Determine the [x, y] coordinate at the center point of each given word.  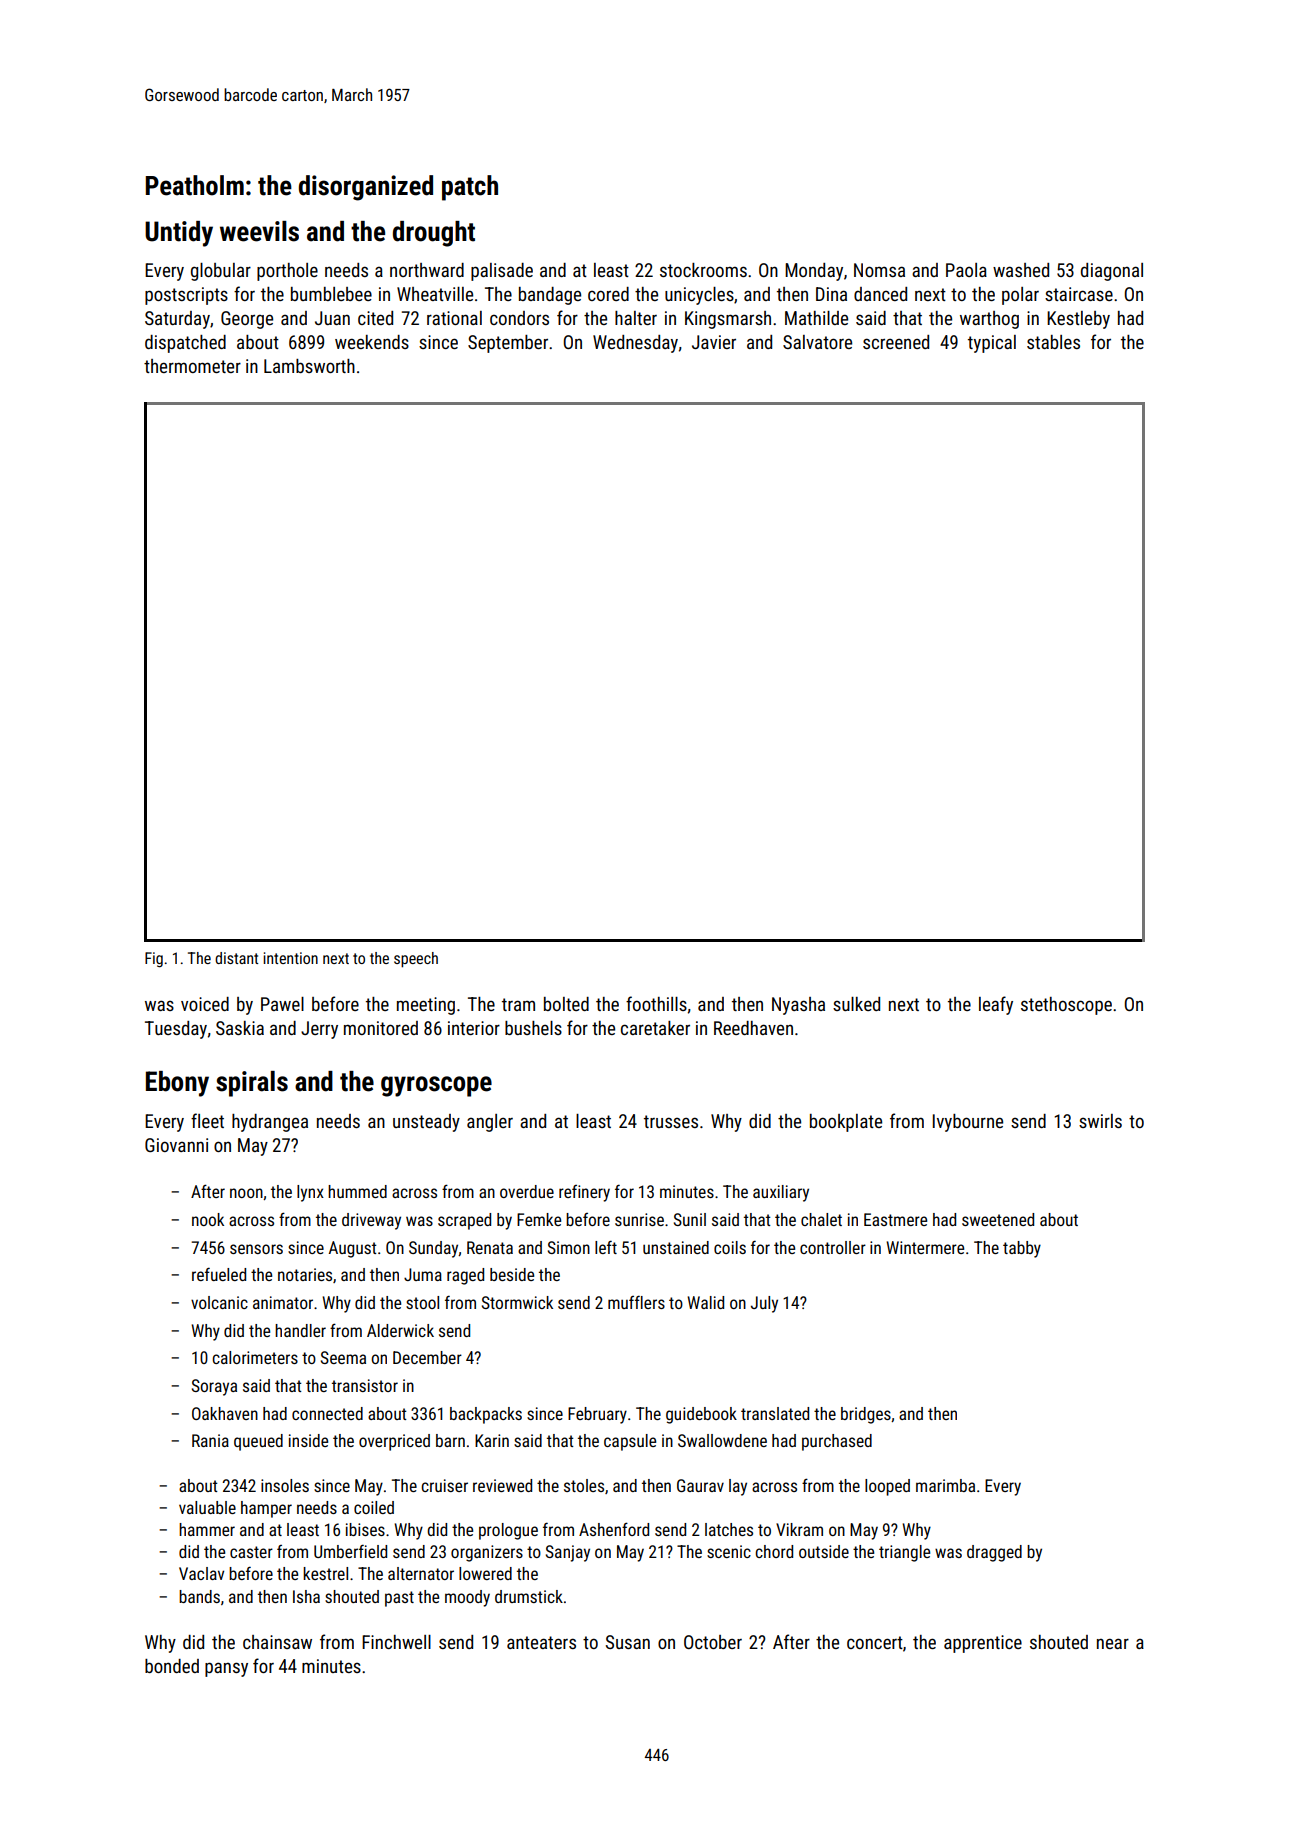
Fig [154, 960]
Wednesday [635, 344]
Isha [306, 1596]
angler [490, 1123]
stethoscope [1066, 1006]
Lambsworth [309, 366]
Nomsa [879, 270]
